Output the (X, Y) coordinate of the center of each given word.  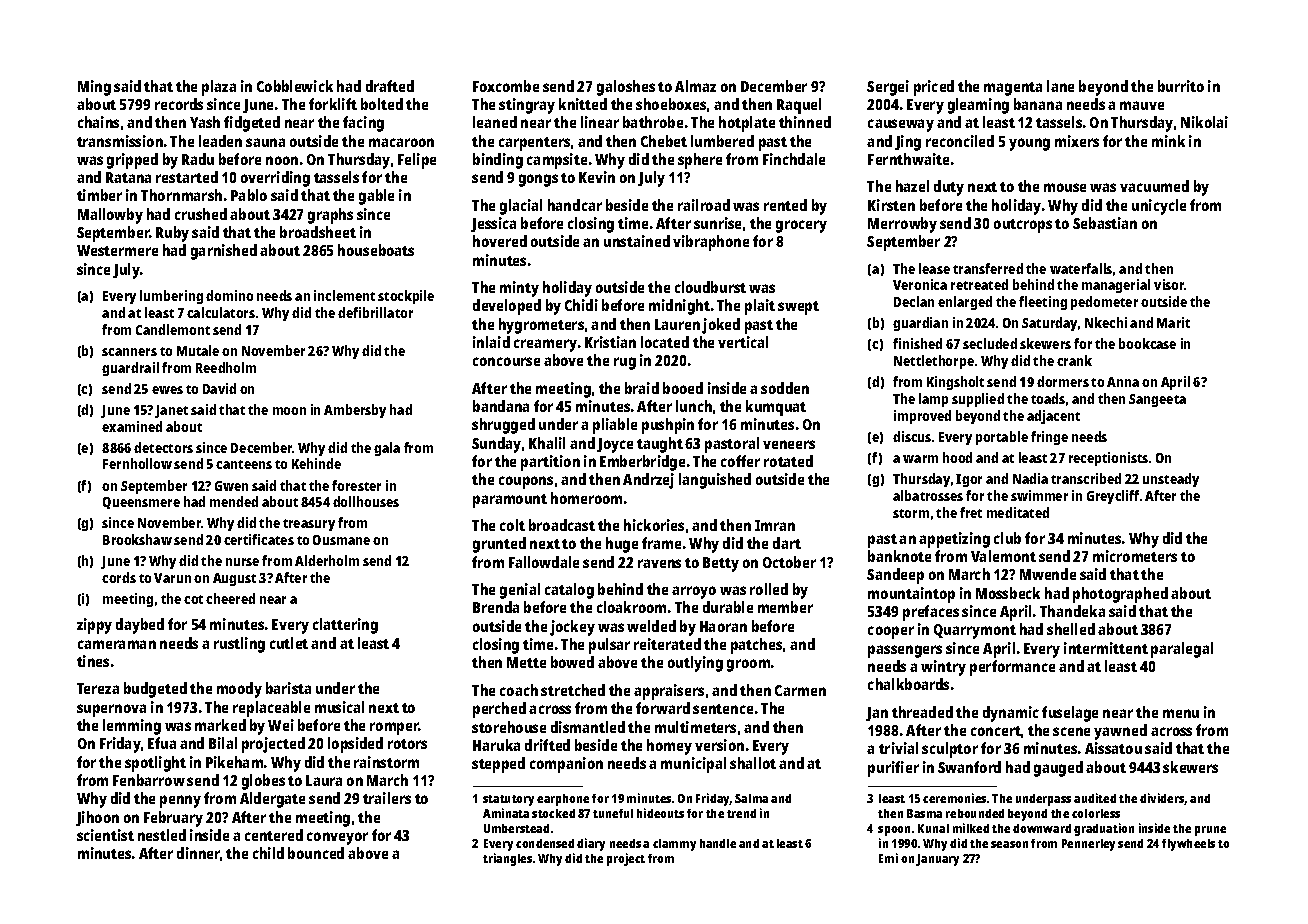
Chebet (664, 141)
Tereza (98, 688)
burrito (1181, 86)
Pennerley (1088, 845)
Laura (324, 780)
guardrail (130, 369)
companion (566, 765)
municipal (693, 765)
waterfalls (1081, 268)
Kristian (610, 342)
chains (98, 122)
